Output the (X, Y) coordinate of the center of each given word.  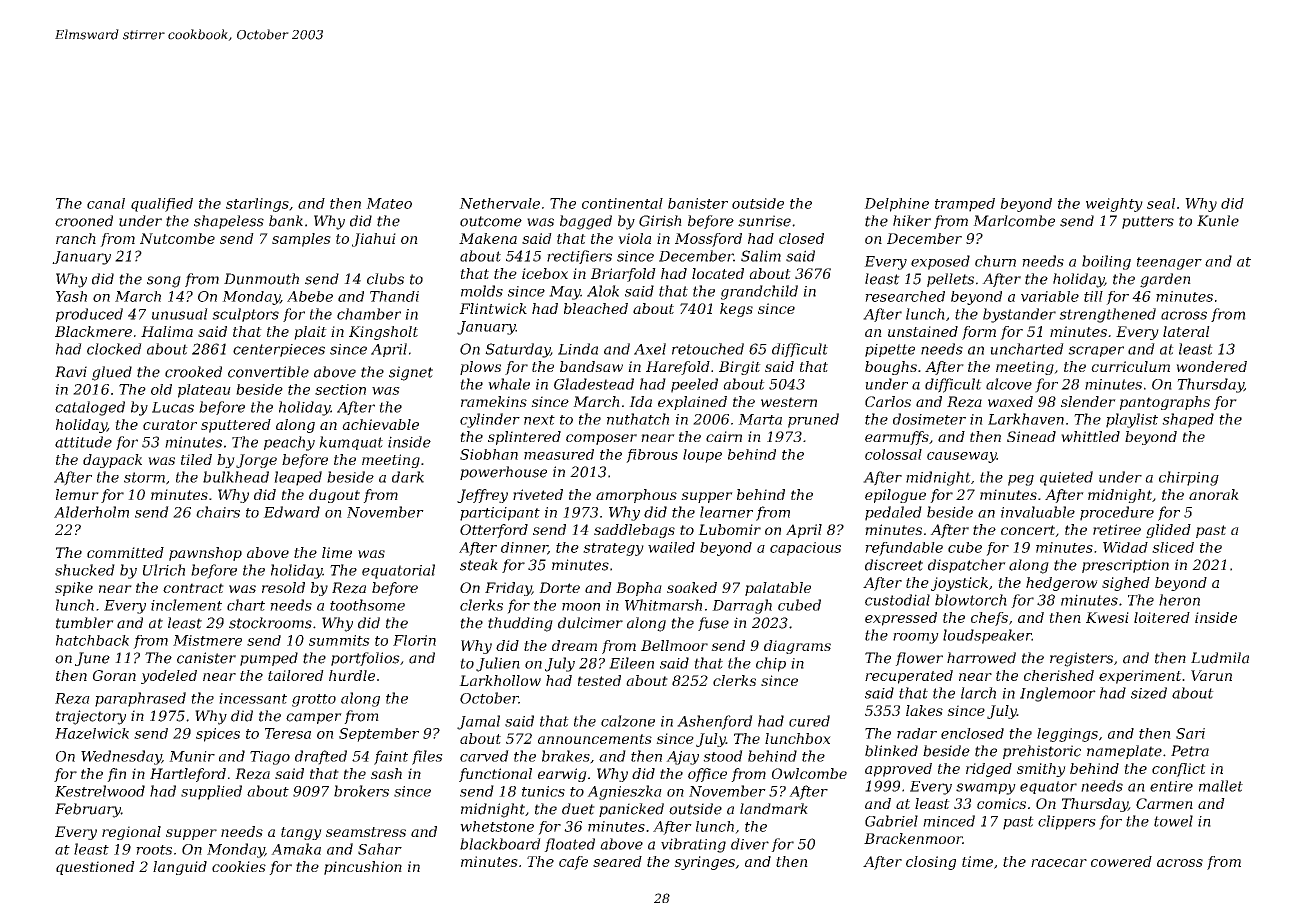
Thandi (394, 296)
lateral (1186, 331)
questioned (95, 868)
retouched (708, 349)
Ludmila (1220, 658)
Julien (498, 664)
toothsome (367, 605)
